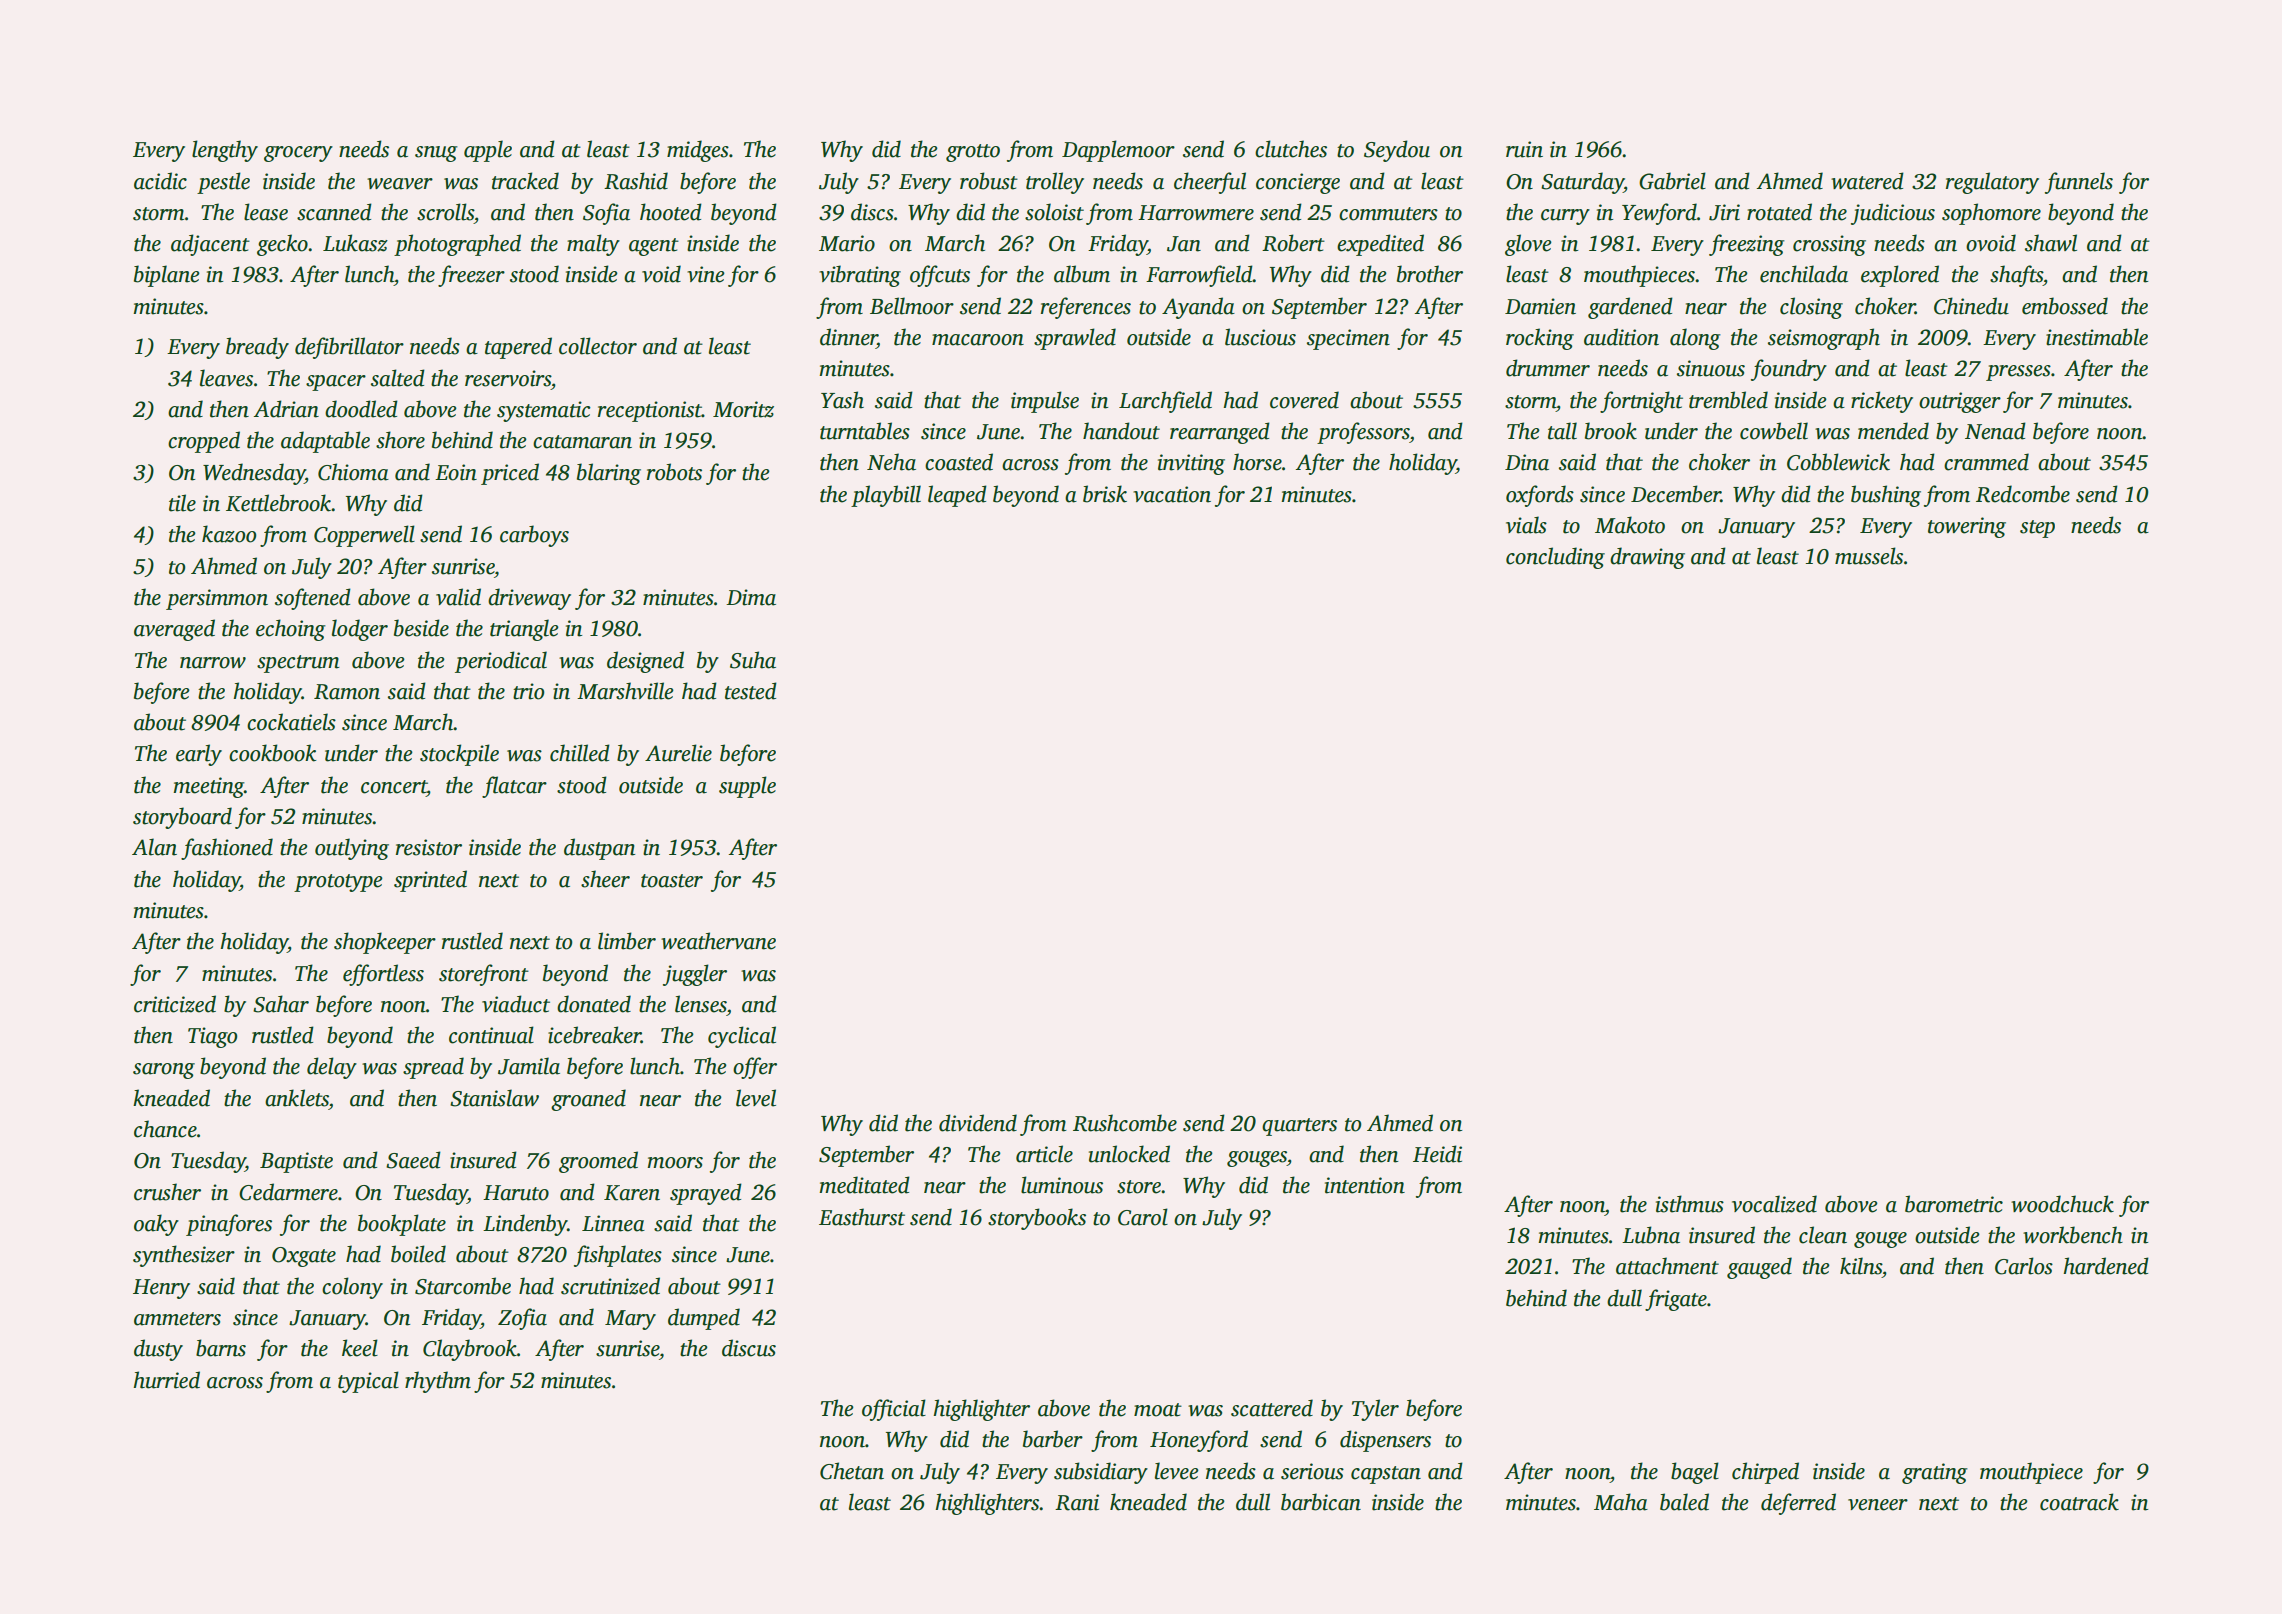  I want to click on woodchuck, so click(2062, 1204).
